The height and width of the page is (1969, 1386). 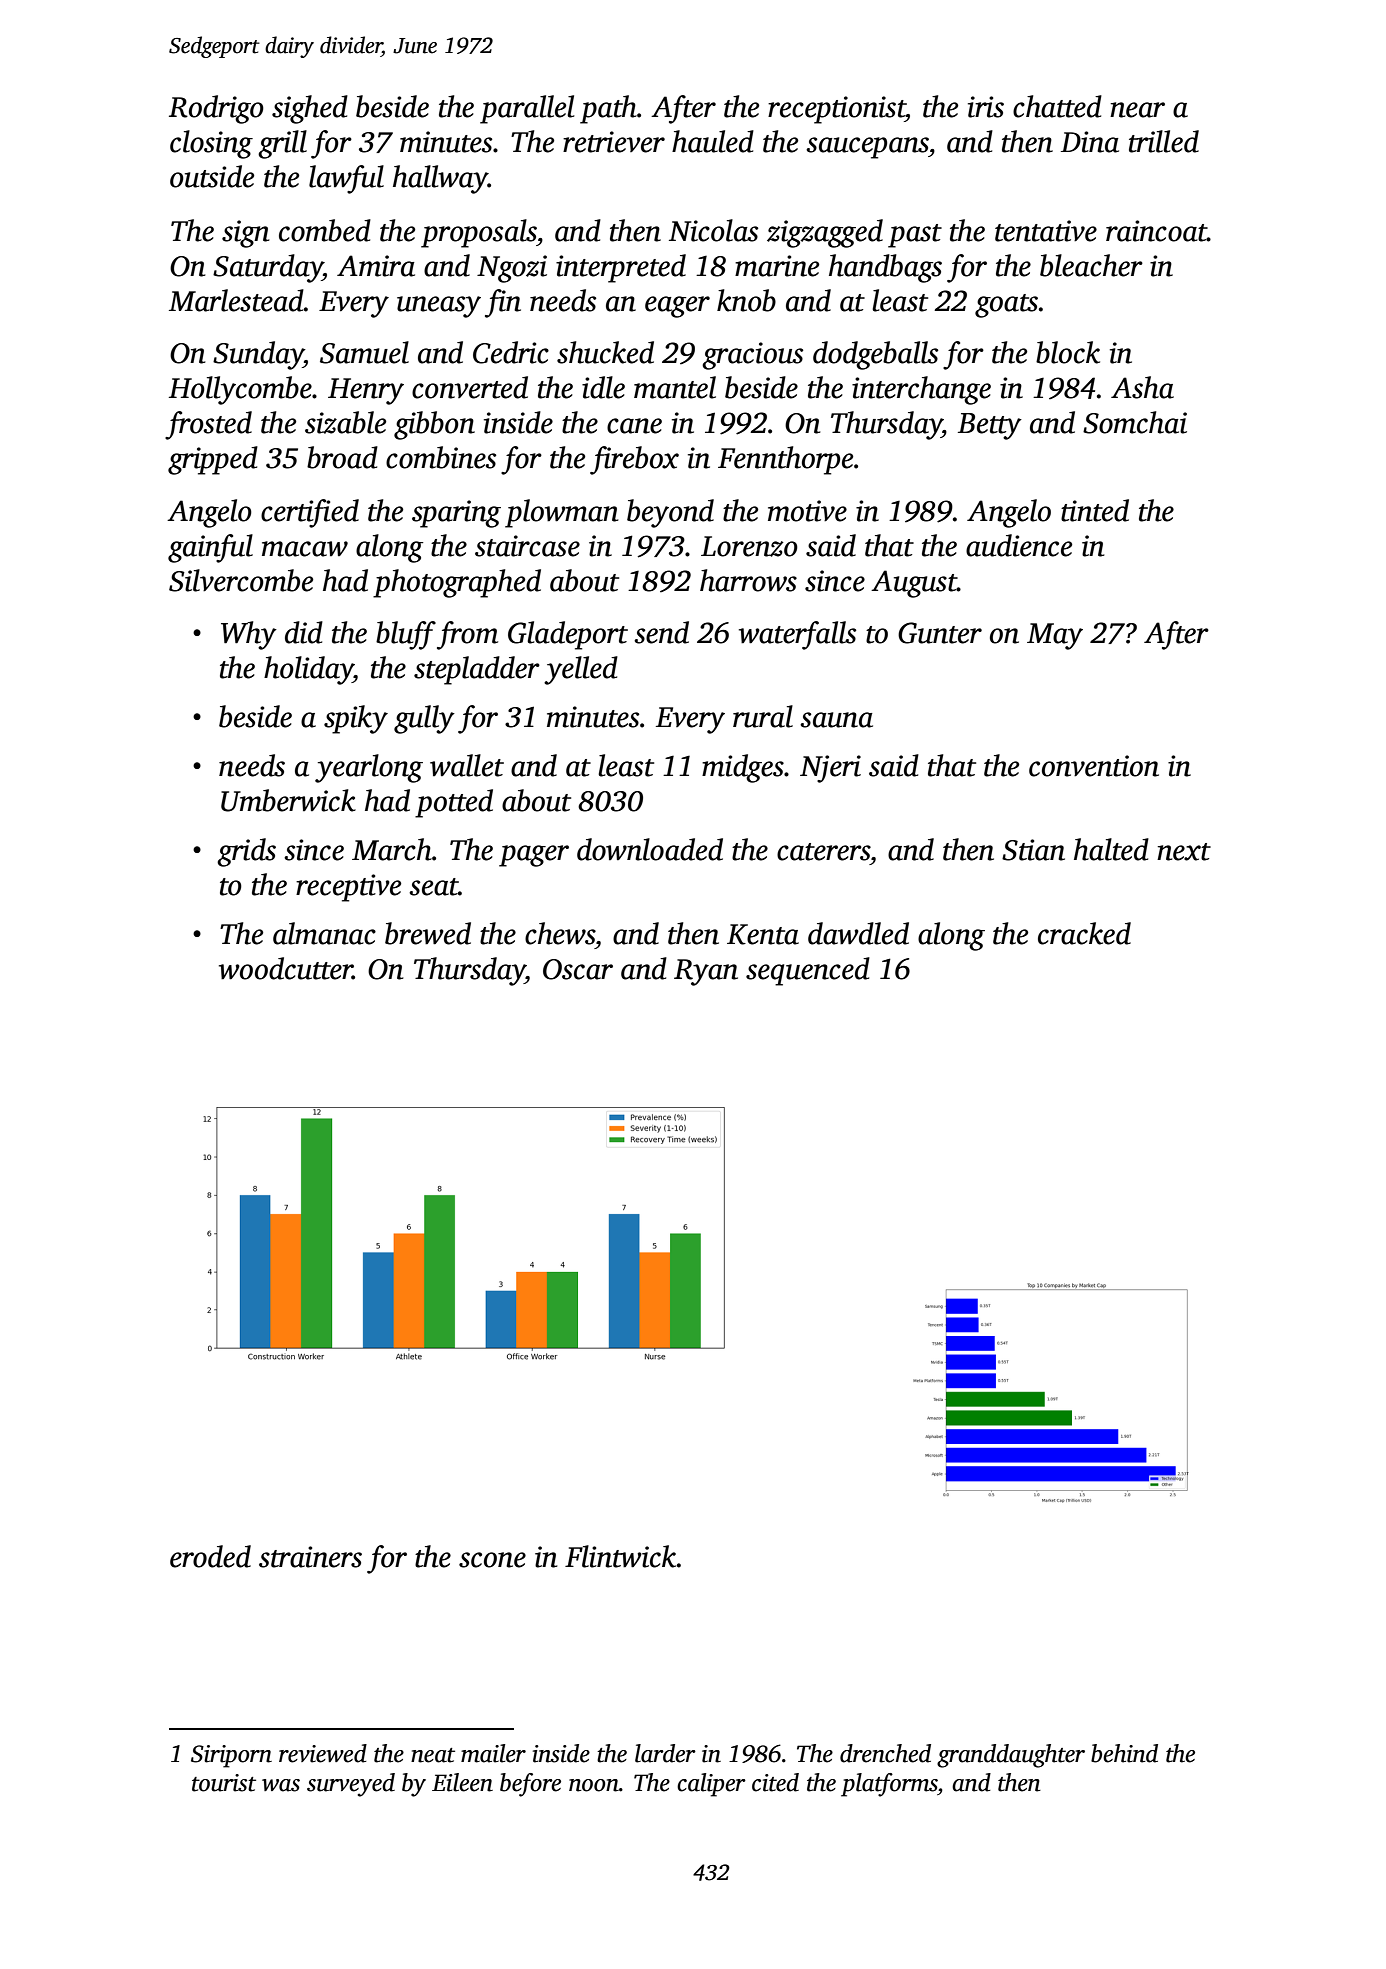 What do you see at coordinates (310, 1557) in the page?
I see `strainers` at bounding box center [310, 1557].
